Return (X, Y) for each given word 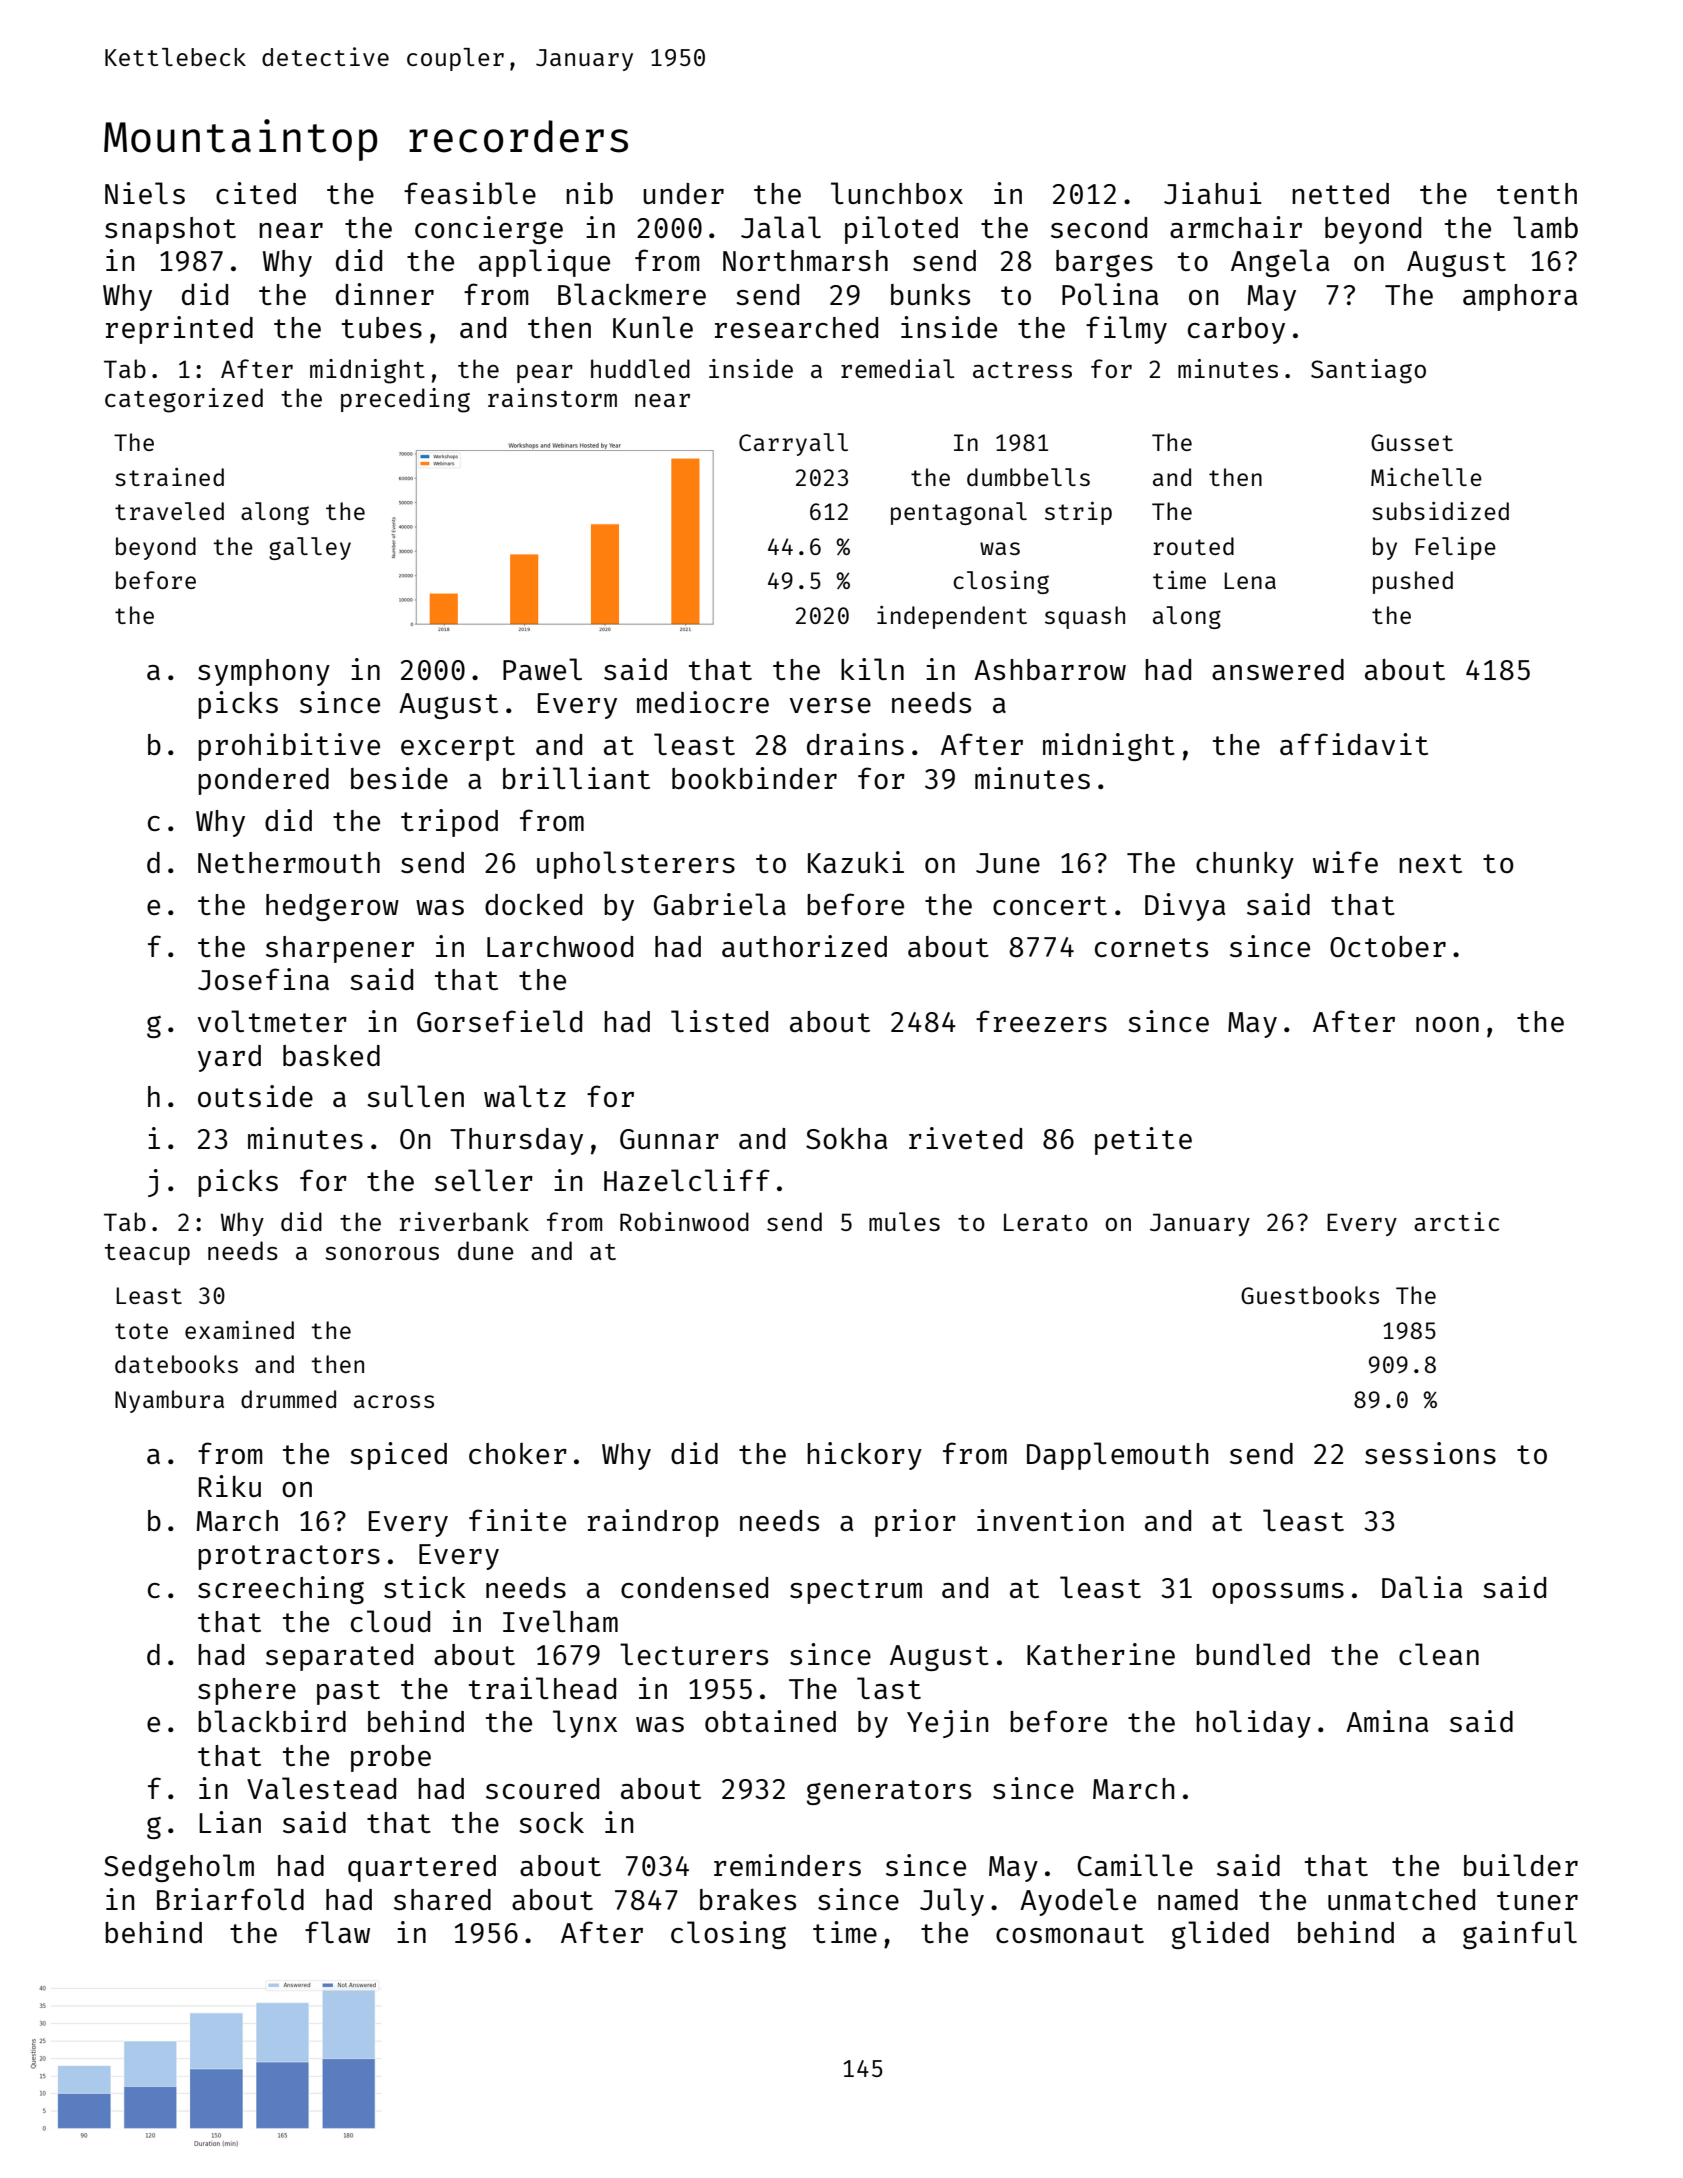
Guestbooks (1310, 1295)
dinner (385, 294)
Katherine (1101, 1654)
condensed (694, 1587)
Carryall (793, 444)
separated (339, 1657)
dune (485, 1250)
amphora (1520, 297)
